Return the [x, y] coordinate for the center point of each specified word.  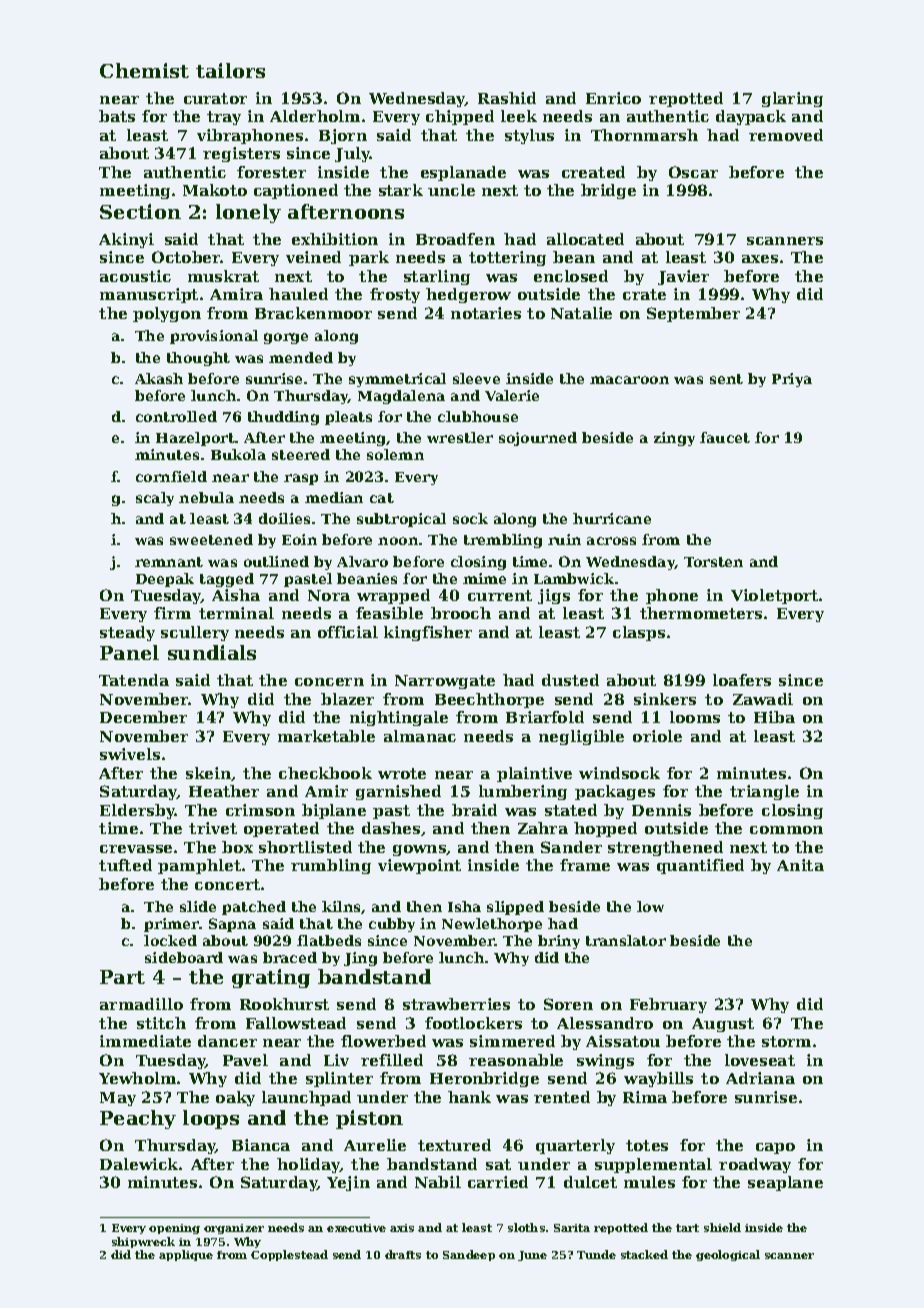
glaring [792, 99]
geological [728, 1255]
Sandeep [469, 1255]
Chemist [144, 70]
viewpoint [419, 866]
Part [122, 977]
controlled [176, 416]
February [668, 1005]
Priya [792, 380]
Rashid [507, 98]
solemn [395, 454]
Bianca [261, 1145]
